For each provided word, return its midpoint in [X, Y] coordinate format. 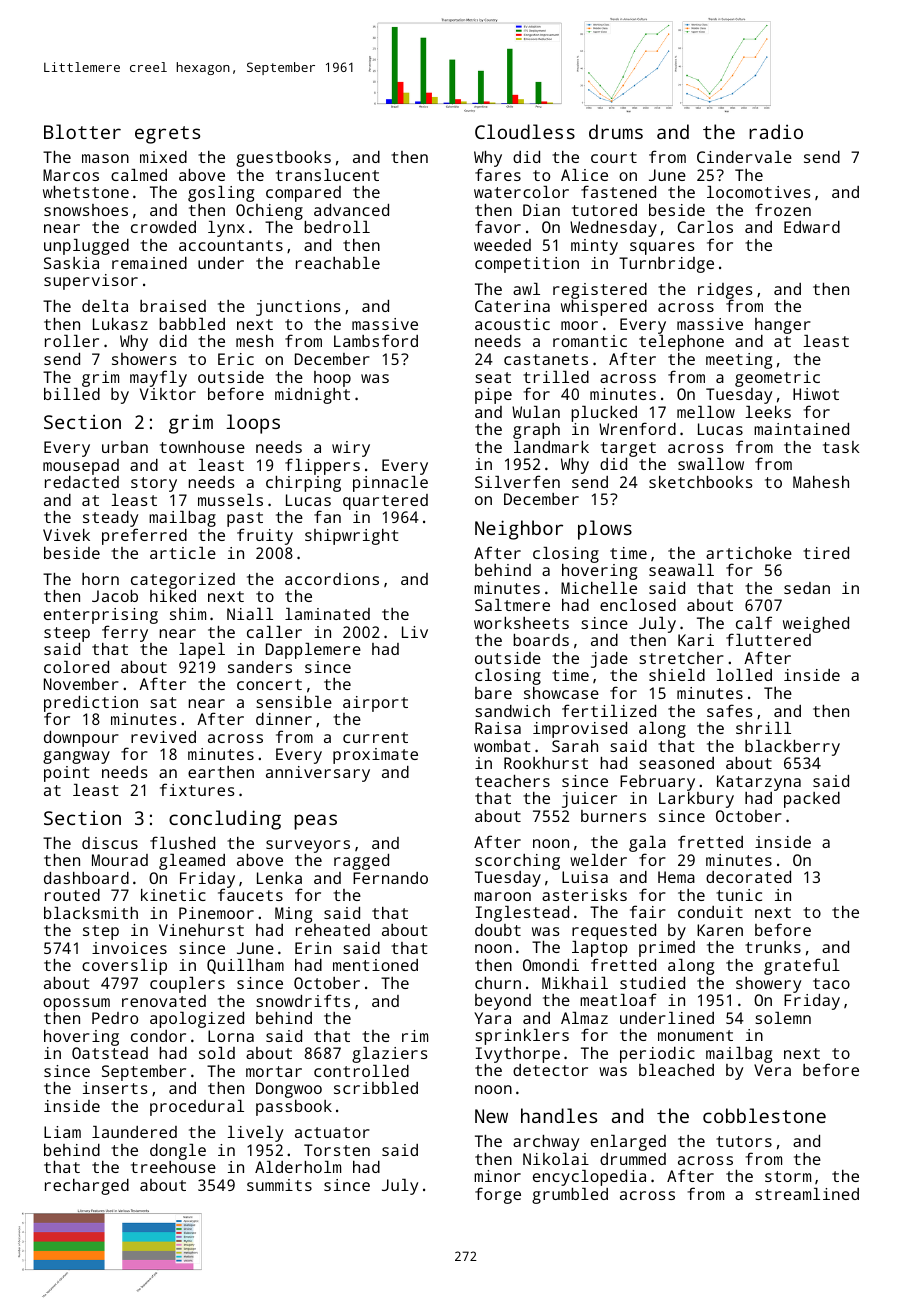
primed [667, 949]
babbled [192, 324]
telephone [681, 343]
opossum [76, 1004]
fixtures [197, 789]
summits [279, 1185]
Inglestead [522, 914]
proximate [375, 756]
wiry [351, 449]
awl [526, 289]
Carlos [705, 227]
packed [812, 800]
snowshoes [86, 210]
